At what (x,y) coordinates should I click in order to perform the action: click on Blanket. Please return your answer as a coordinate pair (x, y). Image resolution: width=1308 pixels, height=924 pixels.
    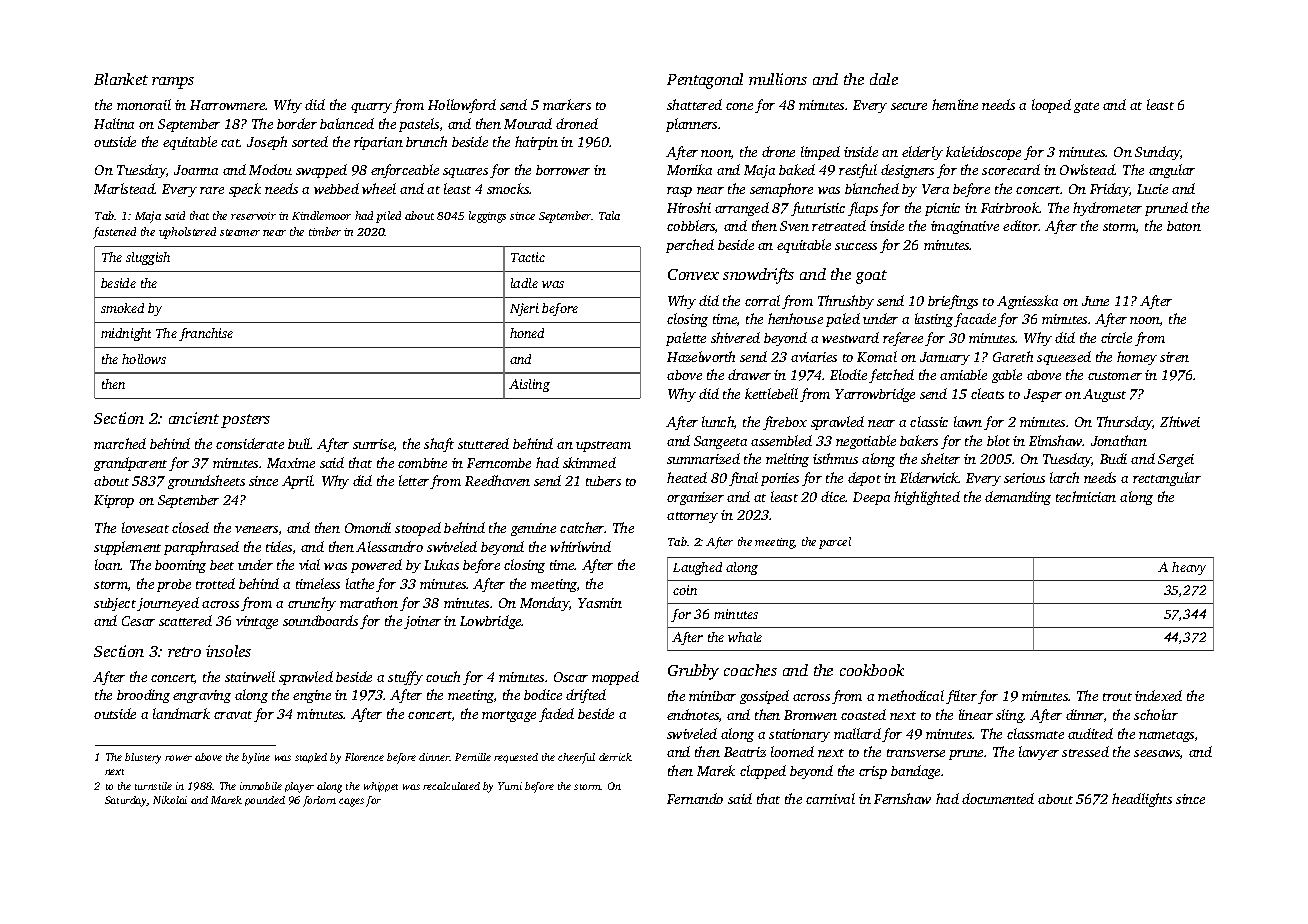
    Looking at the image, I should click on (121, 79).
